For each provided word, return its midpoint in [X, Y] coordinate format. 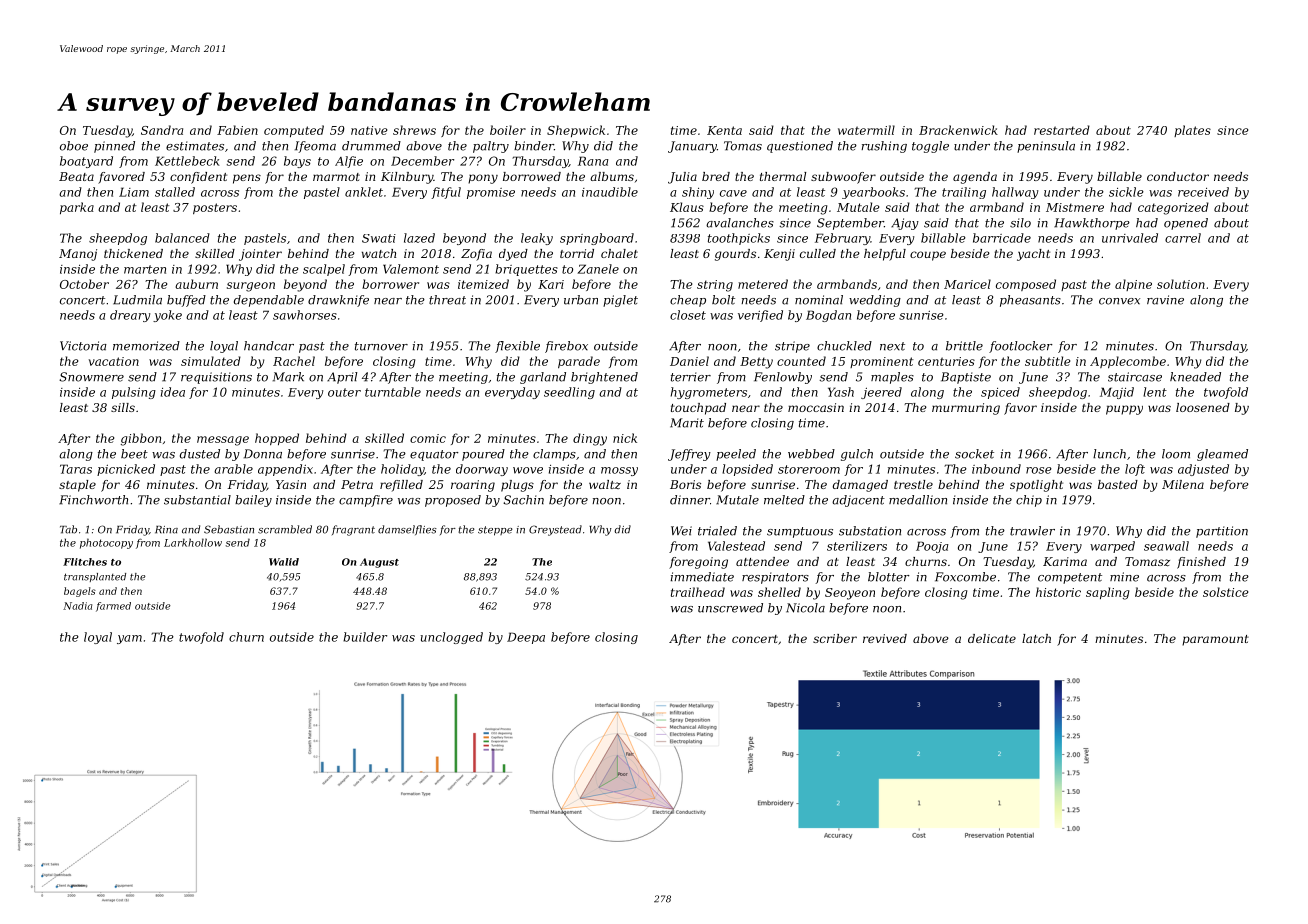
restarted [1062, 130]
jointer [260, 255]
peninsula [1046, 147]
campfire [366, 501]
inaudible [610, 192]
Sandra [162, 130]
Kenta [724, 130]
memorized [146, 346]
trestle [913, 484]
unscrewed [730, 608]
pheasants [1030, 301]
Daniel [689, 361]
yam [129, 639]
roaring [473, 486]
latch [1036, 638]
